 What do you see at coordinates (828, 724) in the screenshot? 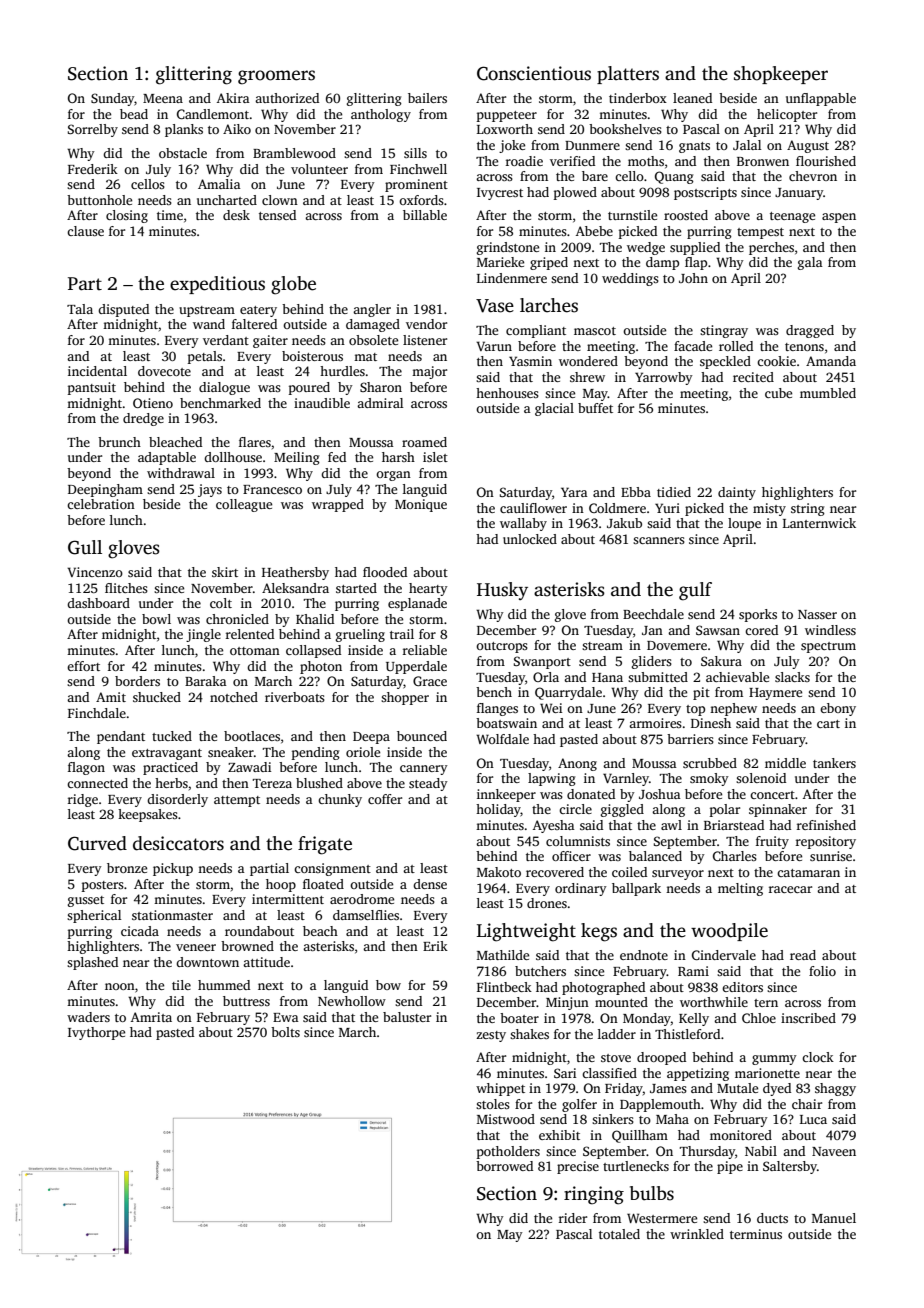
I see `cart` at bounding box center [828, 724].
